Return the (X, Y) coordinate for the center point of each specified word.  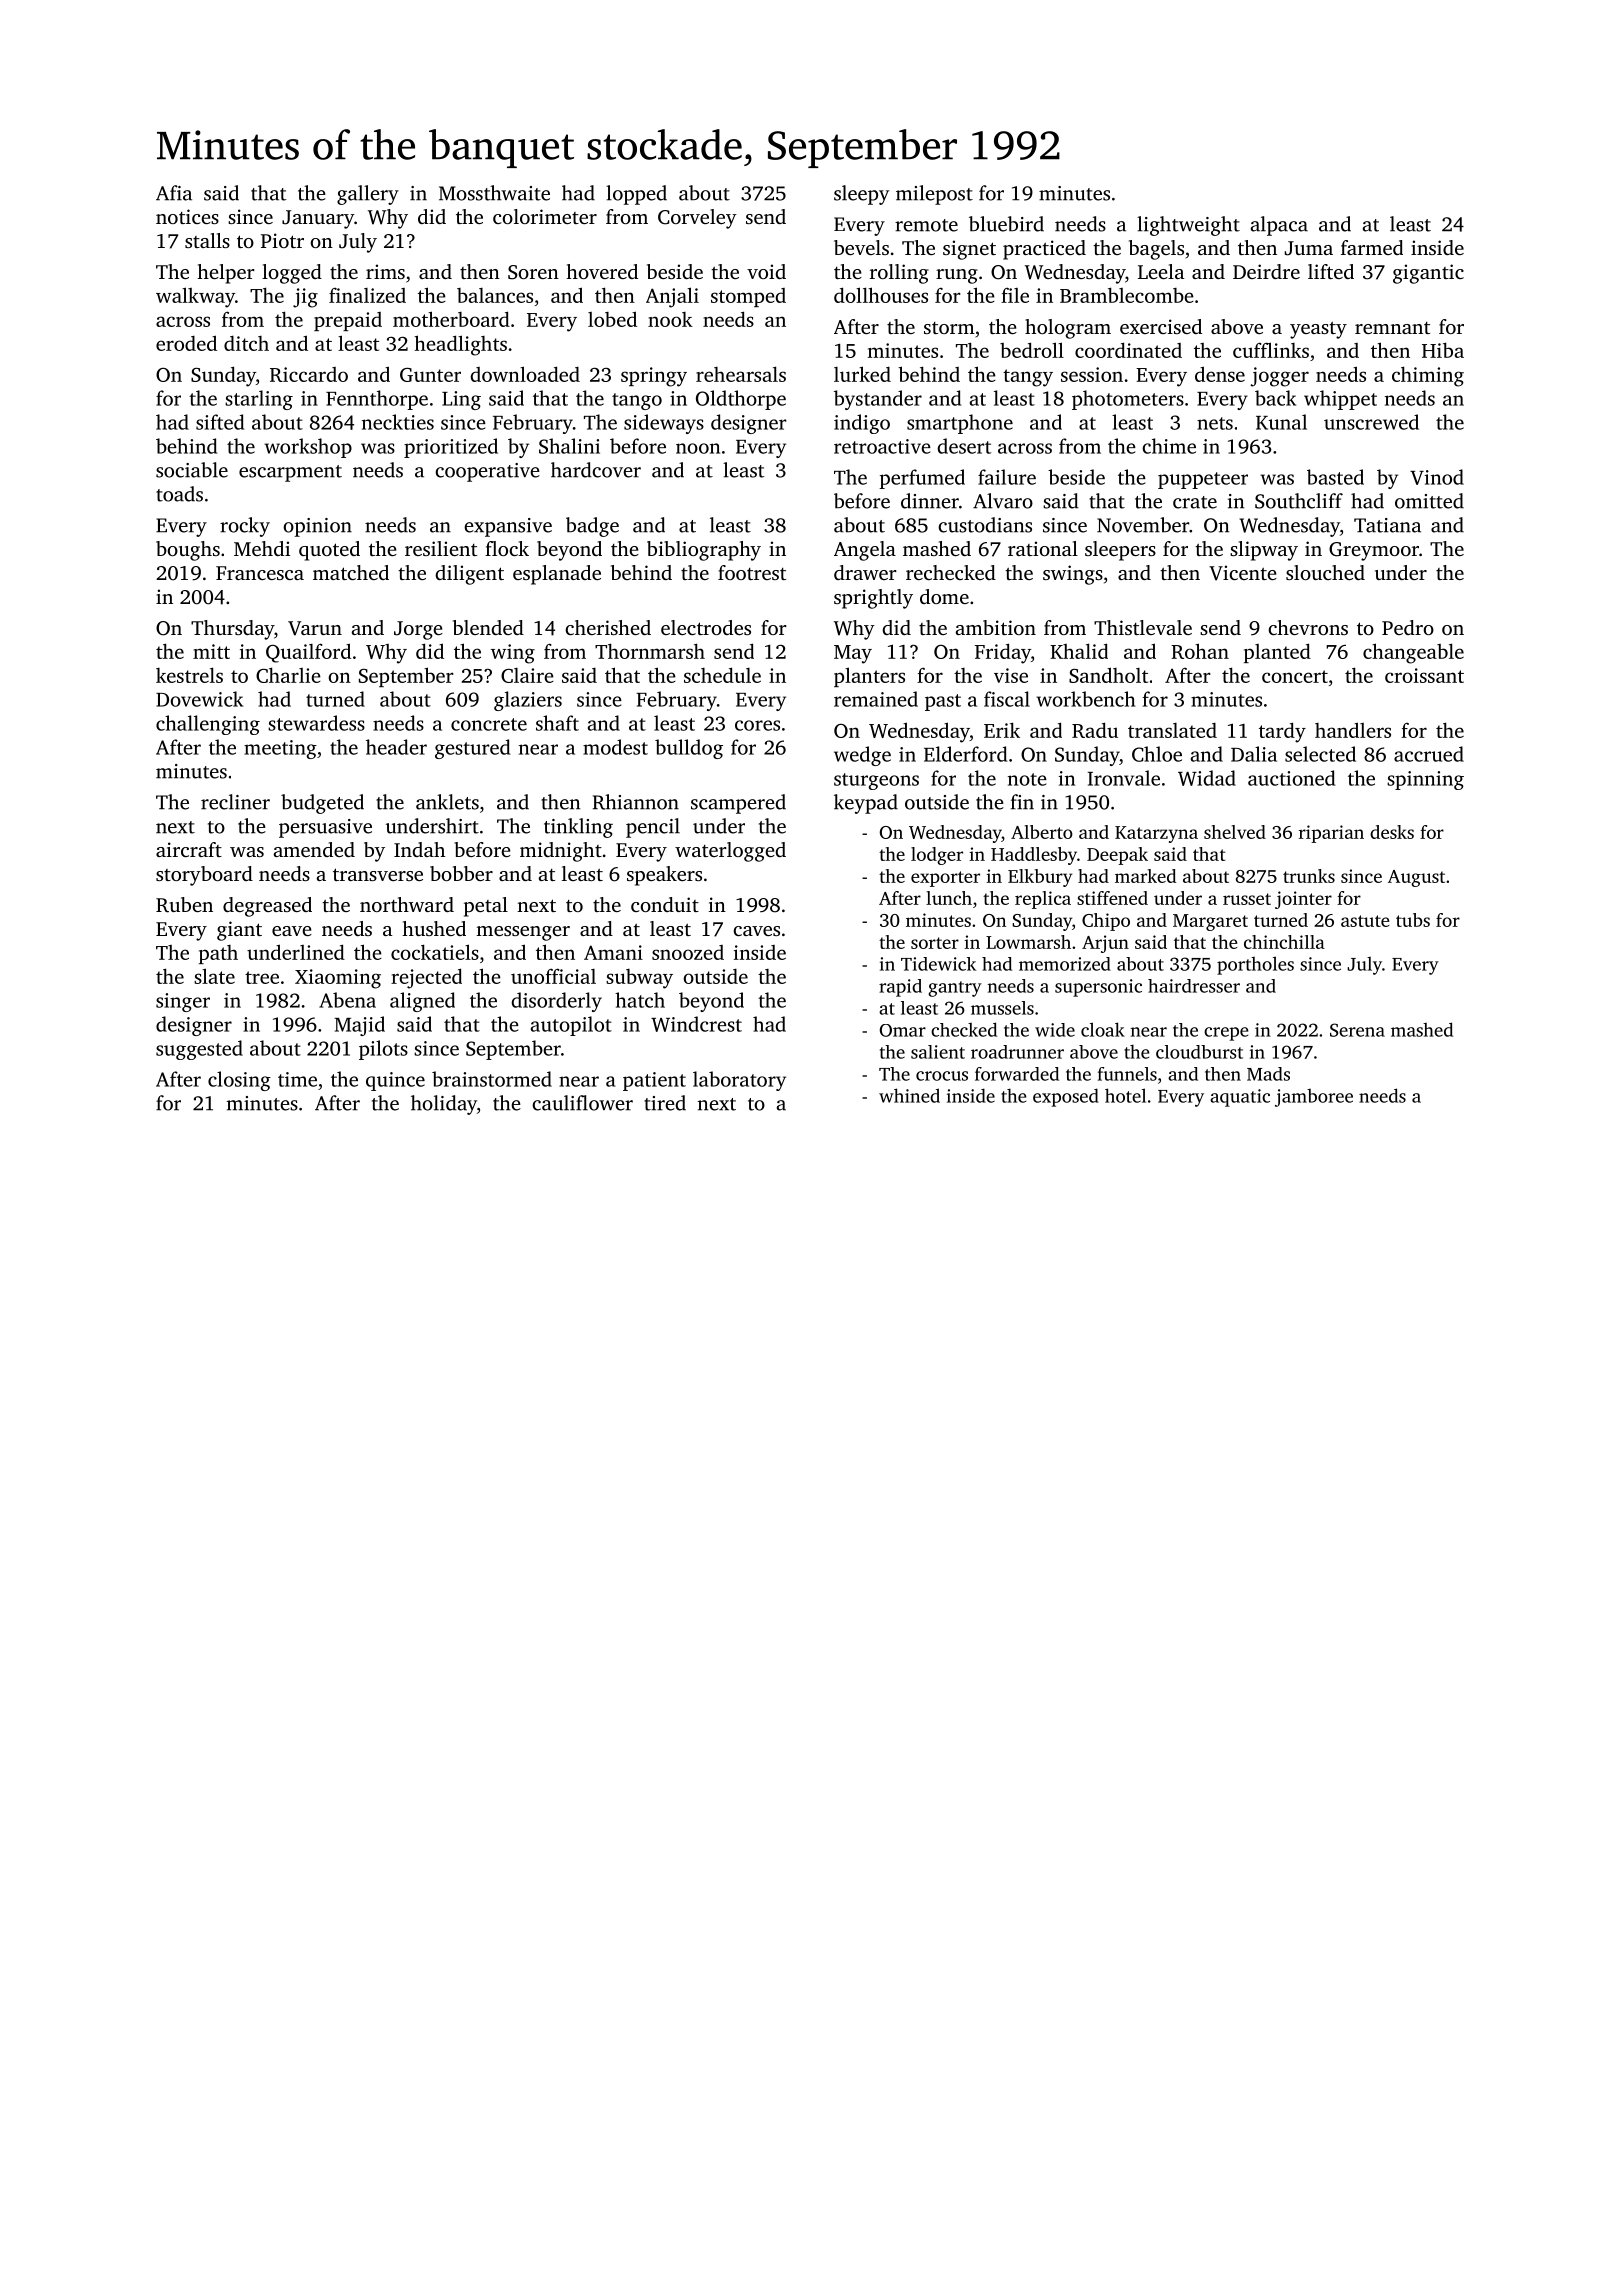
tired (665, 1103)
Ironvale (1124, 778)
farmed (1372, 247)
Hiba (1443, 350)
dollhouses (881, 295)
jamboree (1314, 1098)
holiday (444, 1105)
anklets (447, 802)
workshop (308, 448)
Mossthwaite (494, 193)
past (943, 702)
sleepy (861, 195)
